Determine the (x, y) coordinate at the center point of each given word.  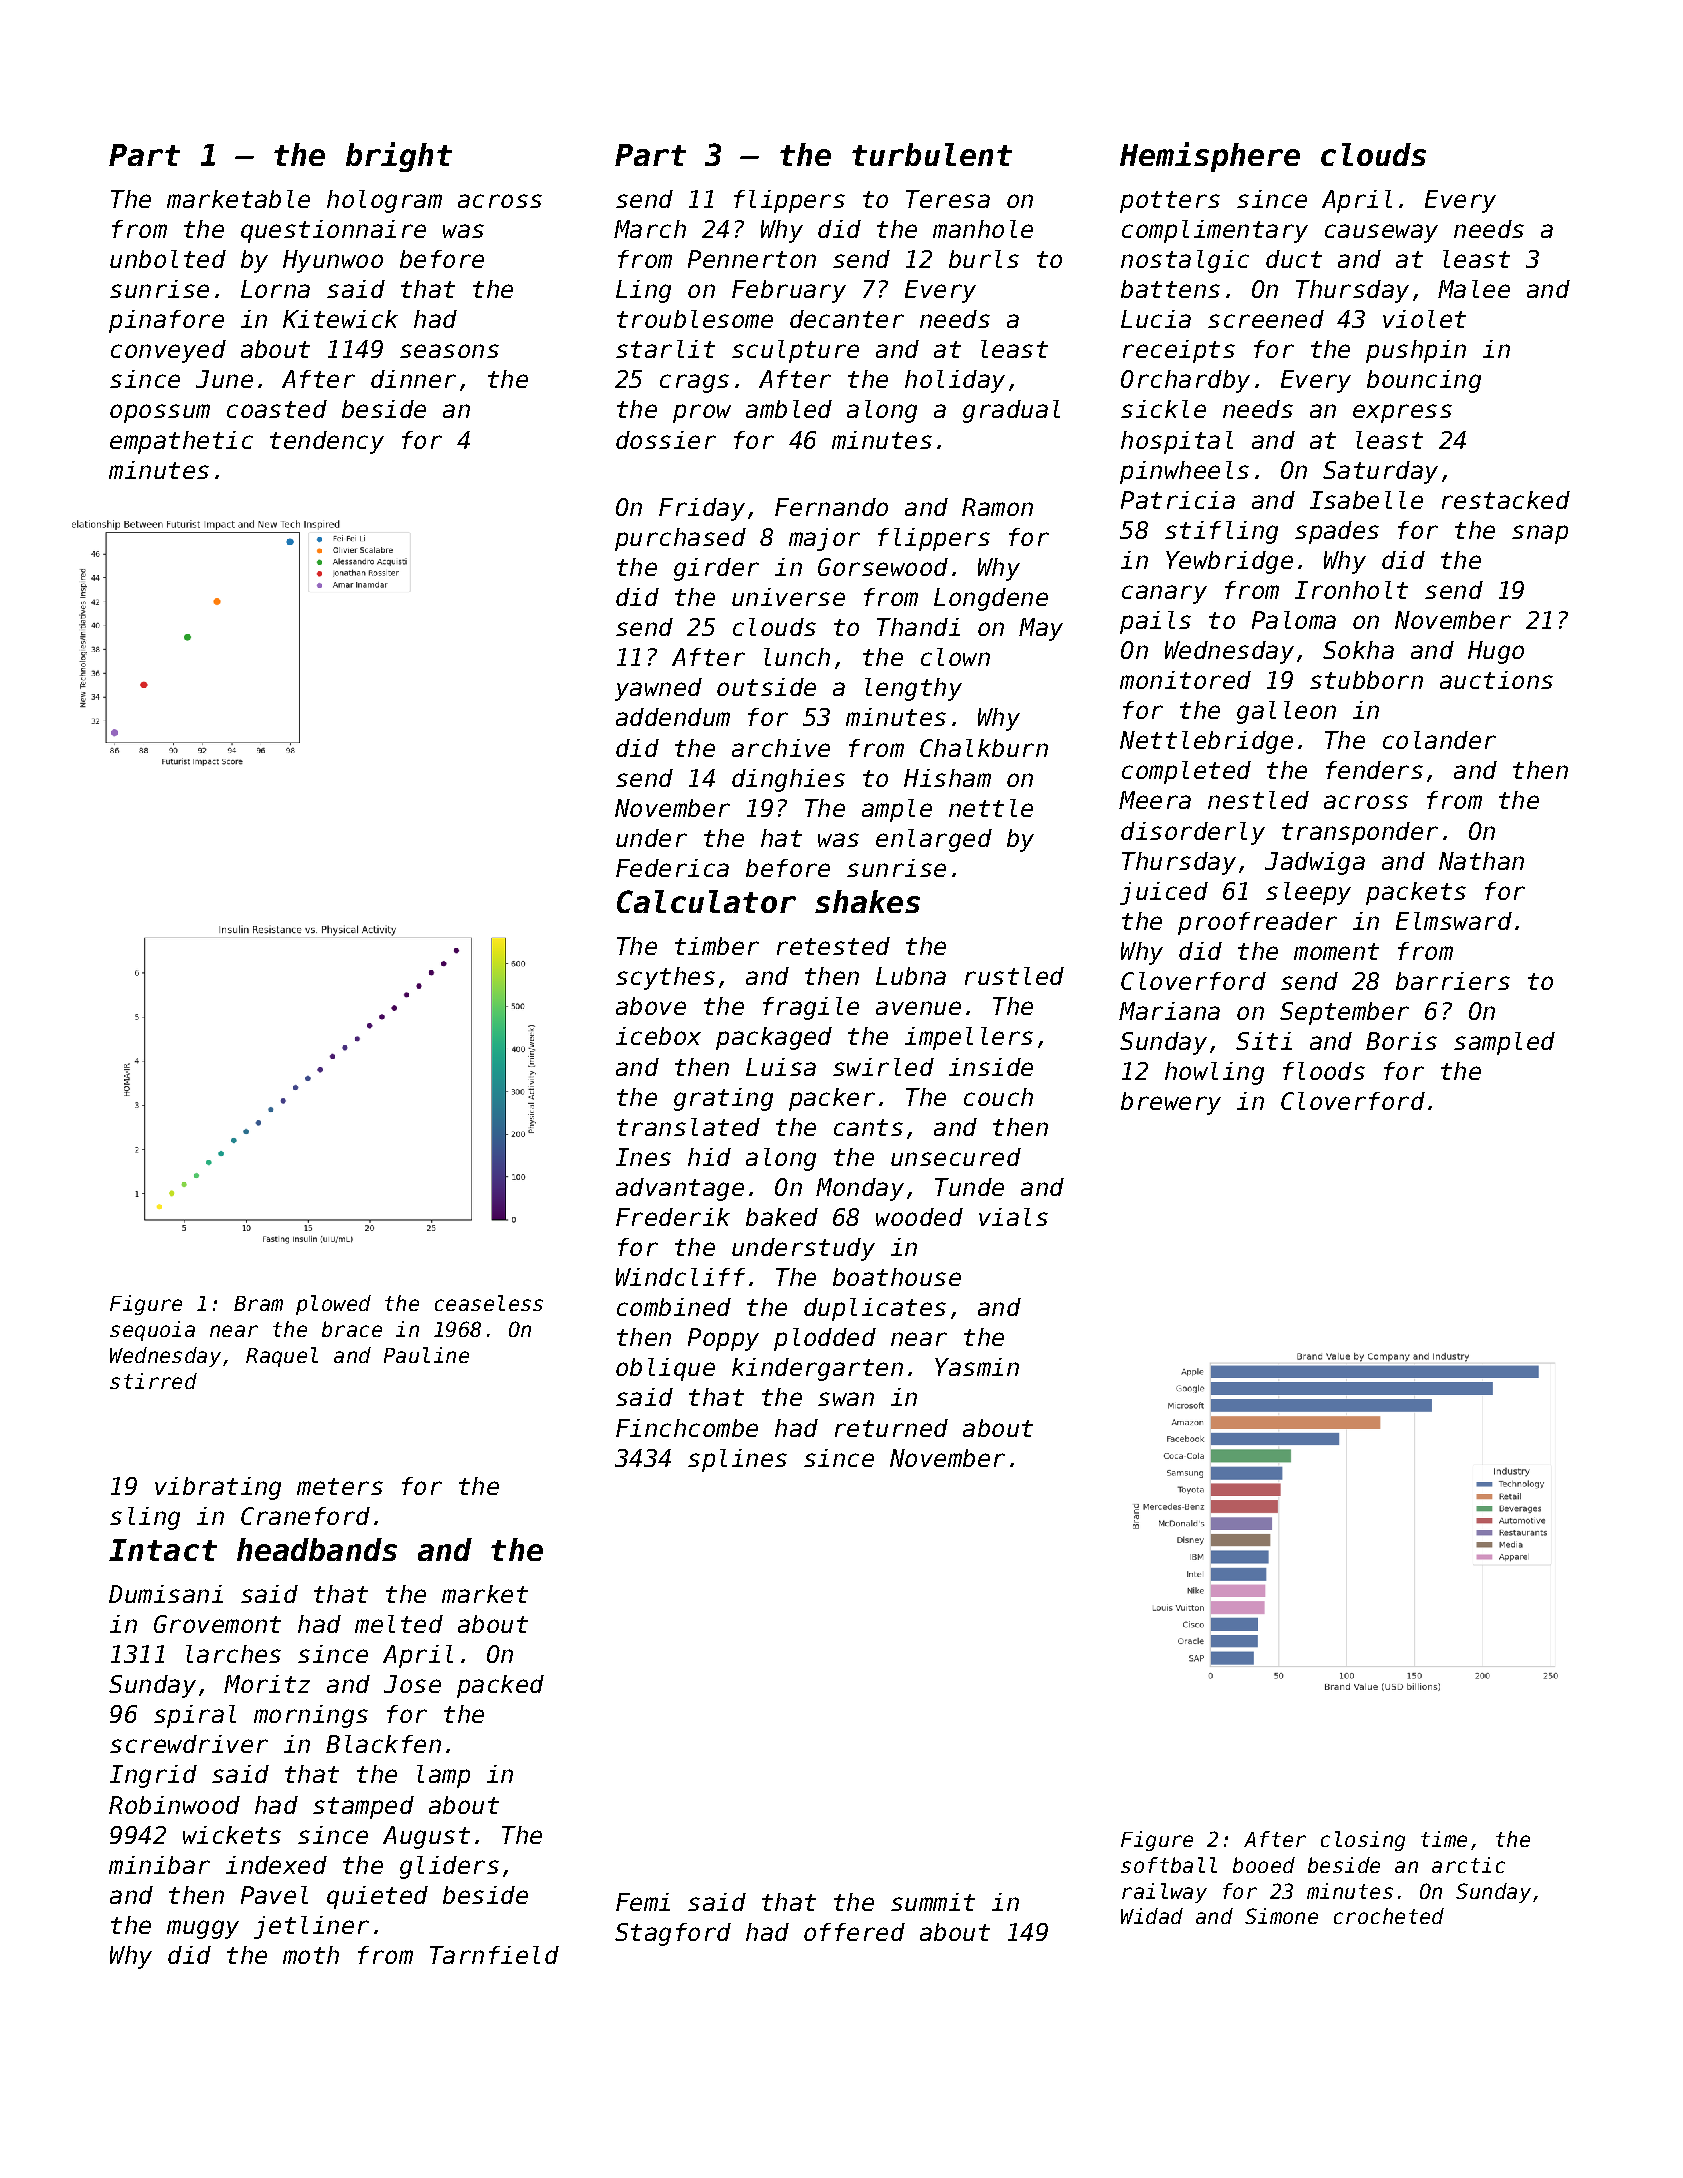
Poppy (723, 1339)
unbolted (168, 259)
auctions (1496, 680)
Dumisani (166, 1594)
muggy (203, 1929)
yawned (658, 689)
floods (1324, 1071)
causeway (1381, 233)
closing (1363, 1841)
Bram (258, 1303)
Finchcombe (687, 1428)
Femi (643, 1902)
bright (399, 157)
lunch (797, 657)
